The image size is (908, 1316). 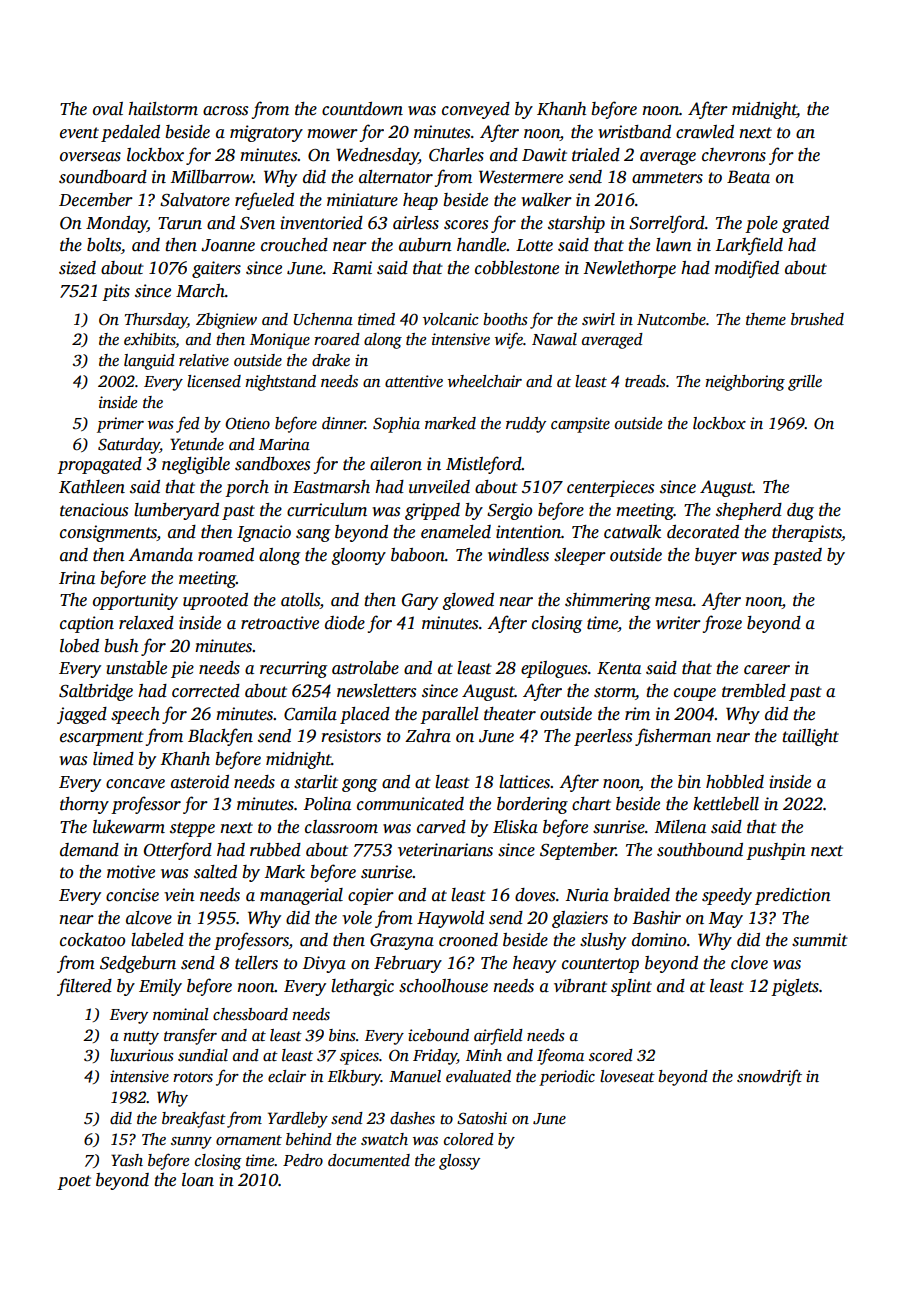 I want to click on chevrons, so click(x=734, y=155).
